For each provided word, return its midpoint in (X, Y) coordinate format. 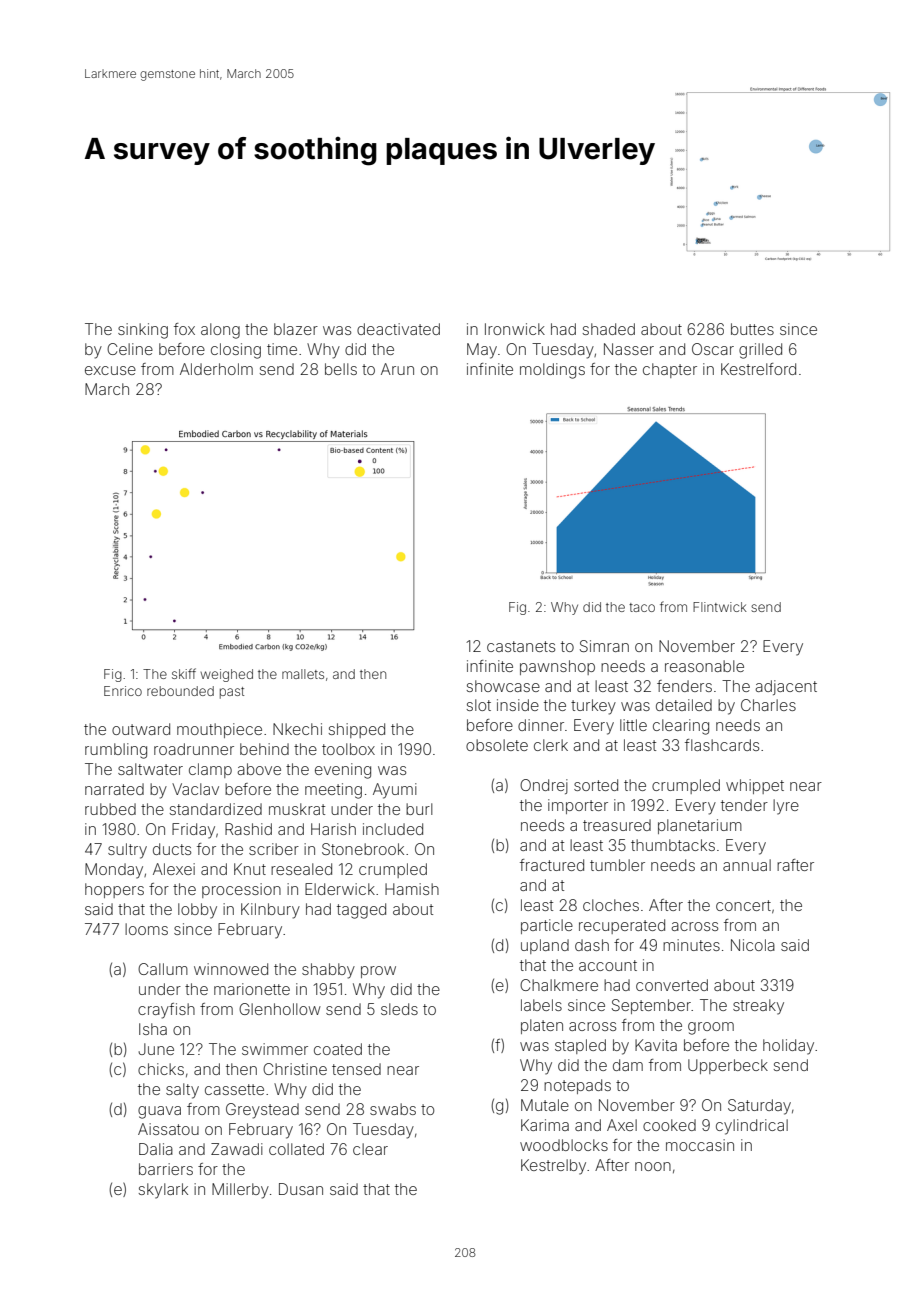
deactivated (398, 329)
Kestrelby (553, 1167)
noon (653, 1166)
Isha (153, 1029)
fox (184, 329)
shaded (609, 329)
